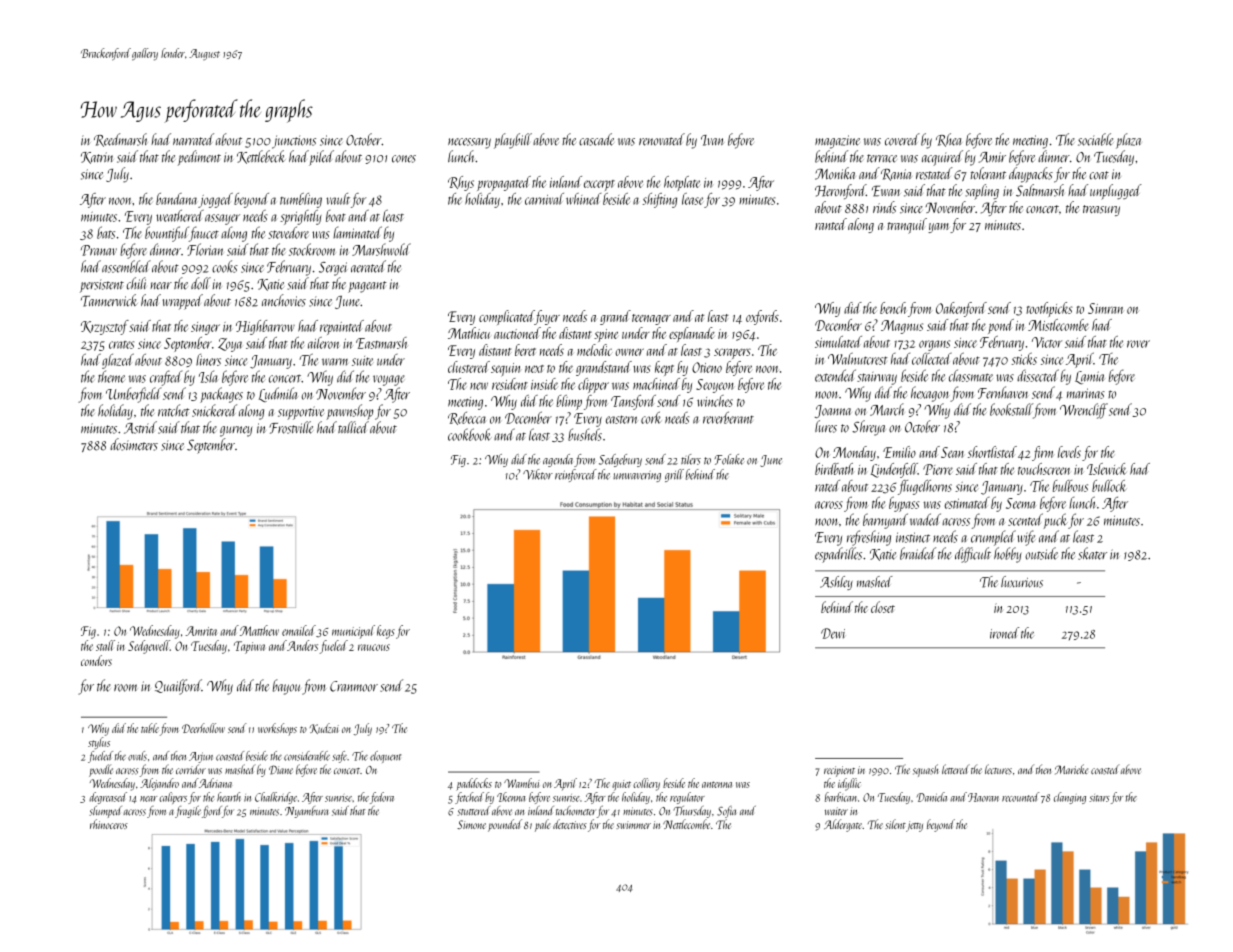  I want to click on Mathieu, so click(469, 333).
